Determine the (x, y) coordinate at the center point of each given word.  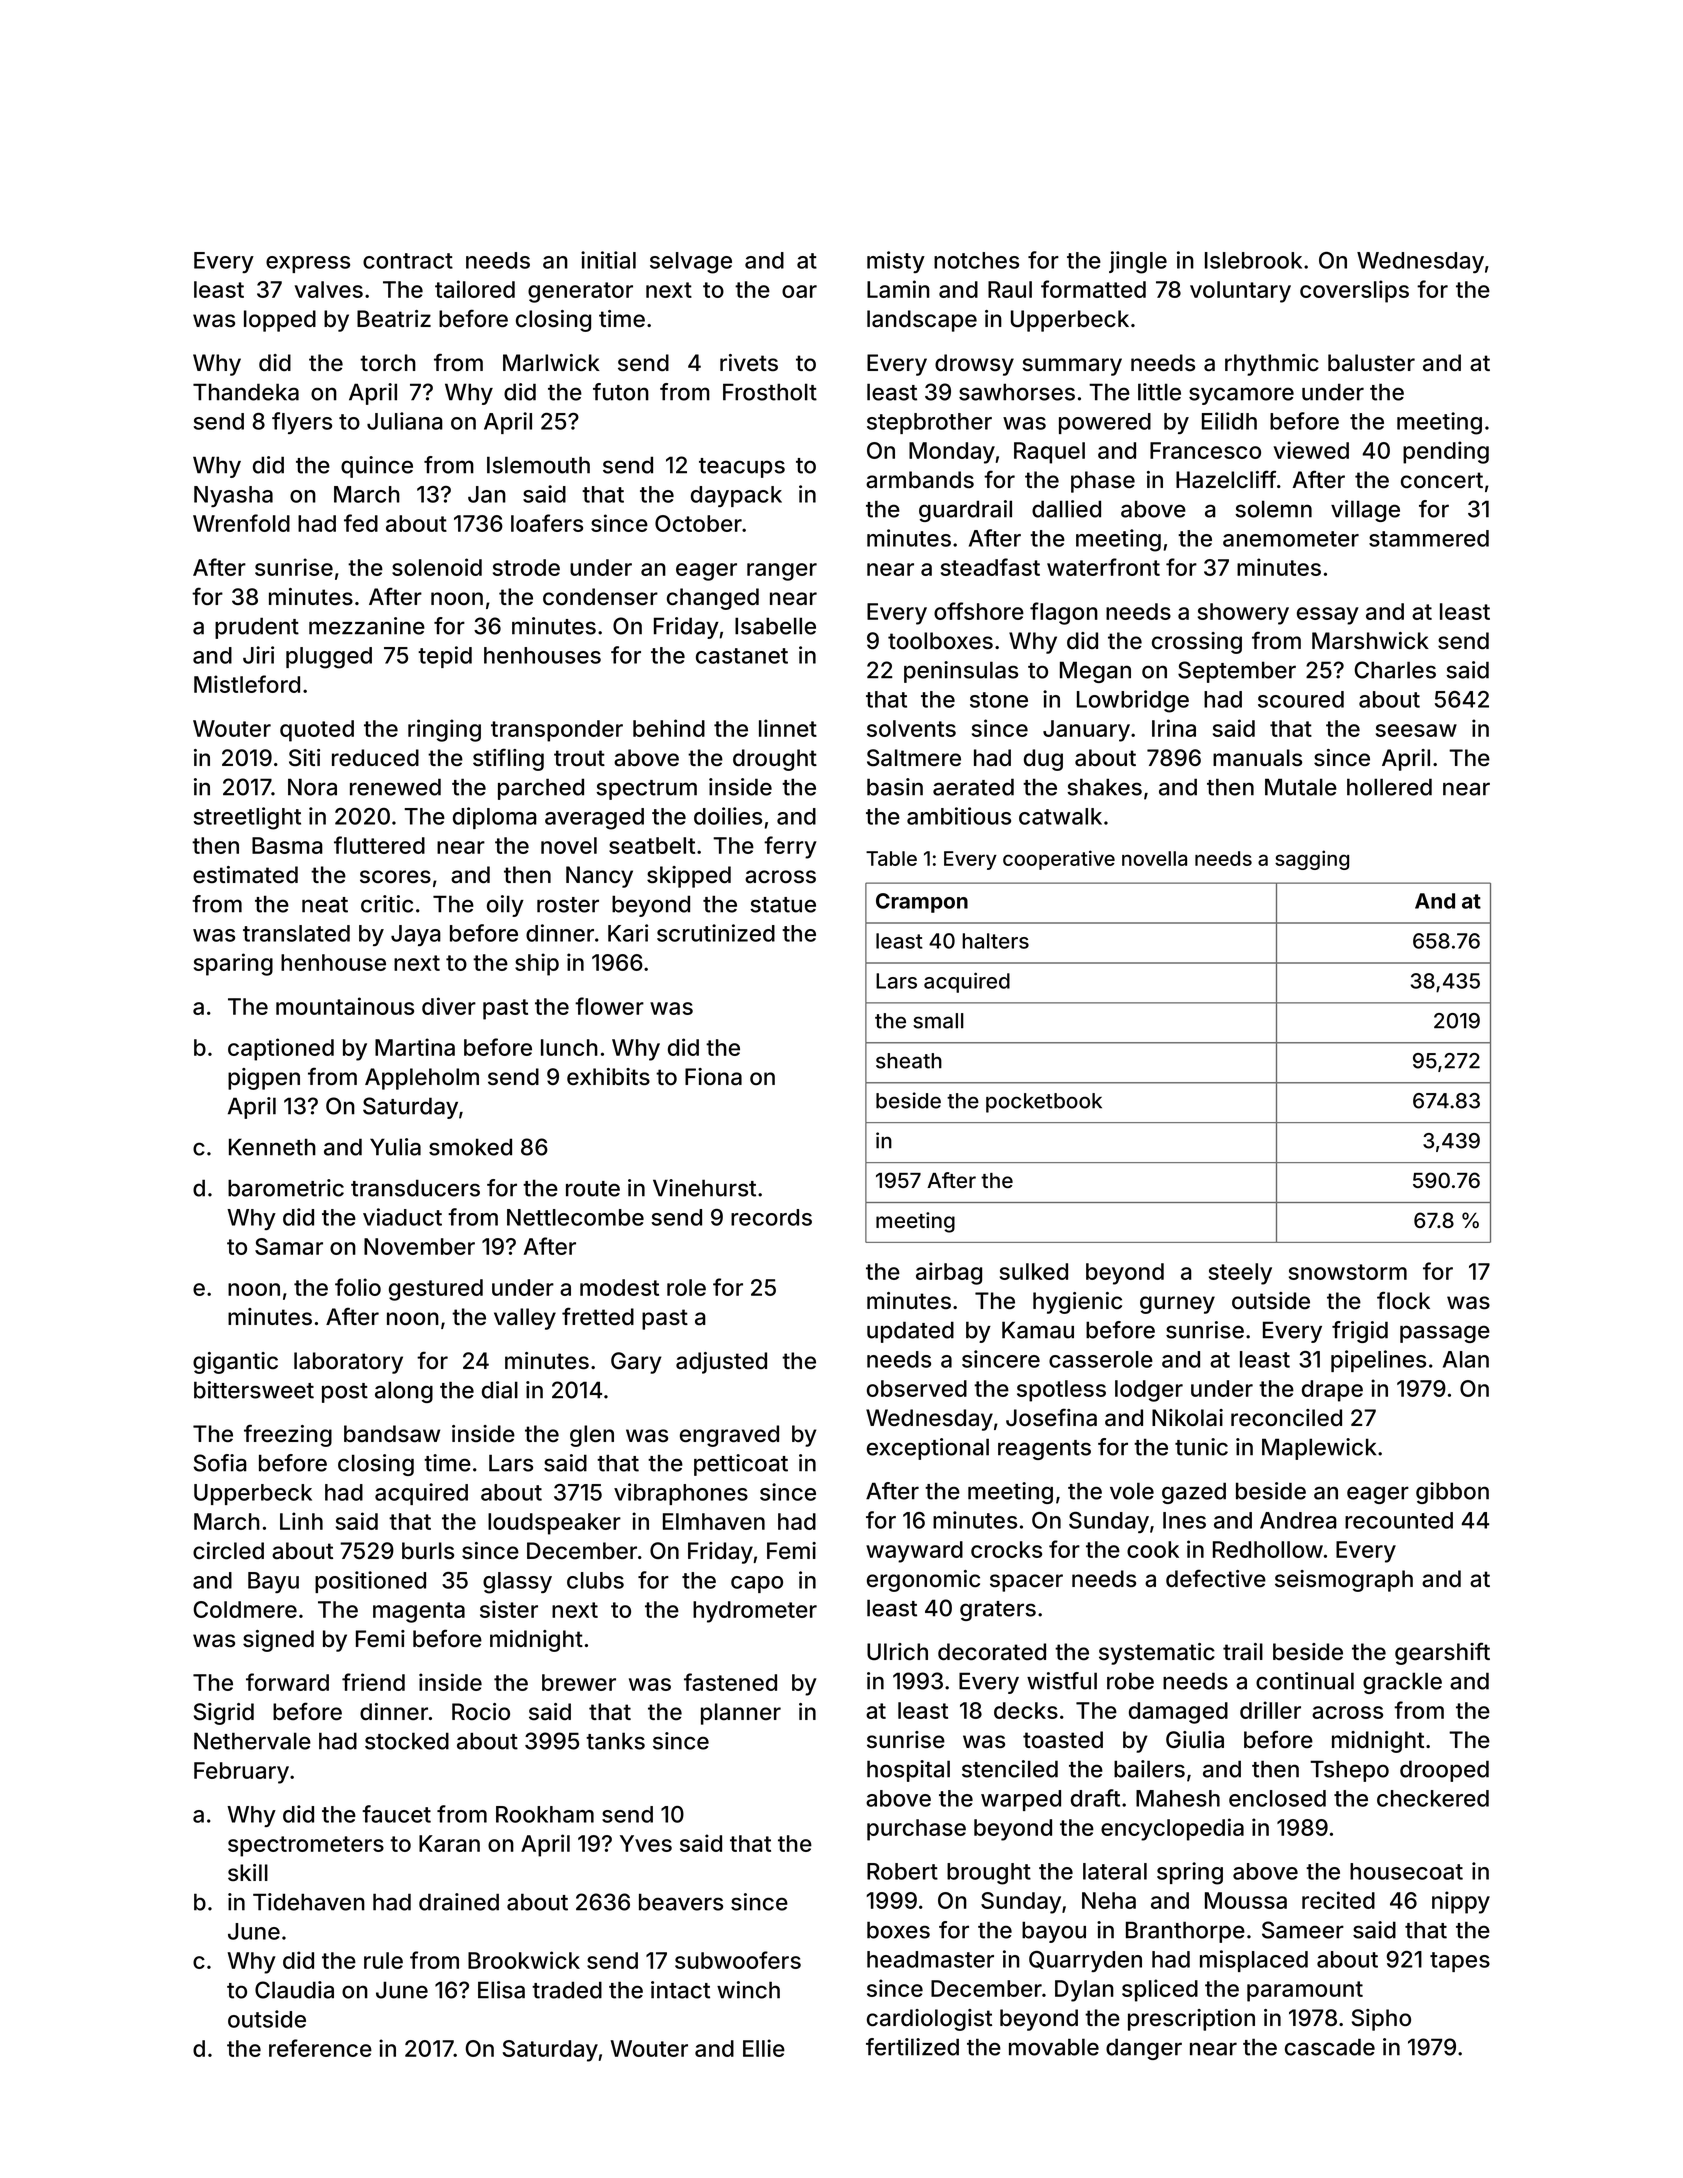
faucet (396, 1814)
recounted (1399, 1520)
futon (621, 392)
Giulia (1195, 1740)
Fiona (713, 1077)
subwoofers (738, 1960)
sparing (233, 964)
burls (428, 1550)
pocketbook (1044, 1103)
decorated (992, 1652)
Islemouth (538, 465)
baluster (1371, 363)
